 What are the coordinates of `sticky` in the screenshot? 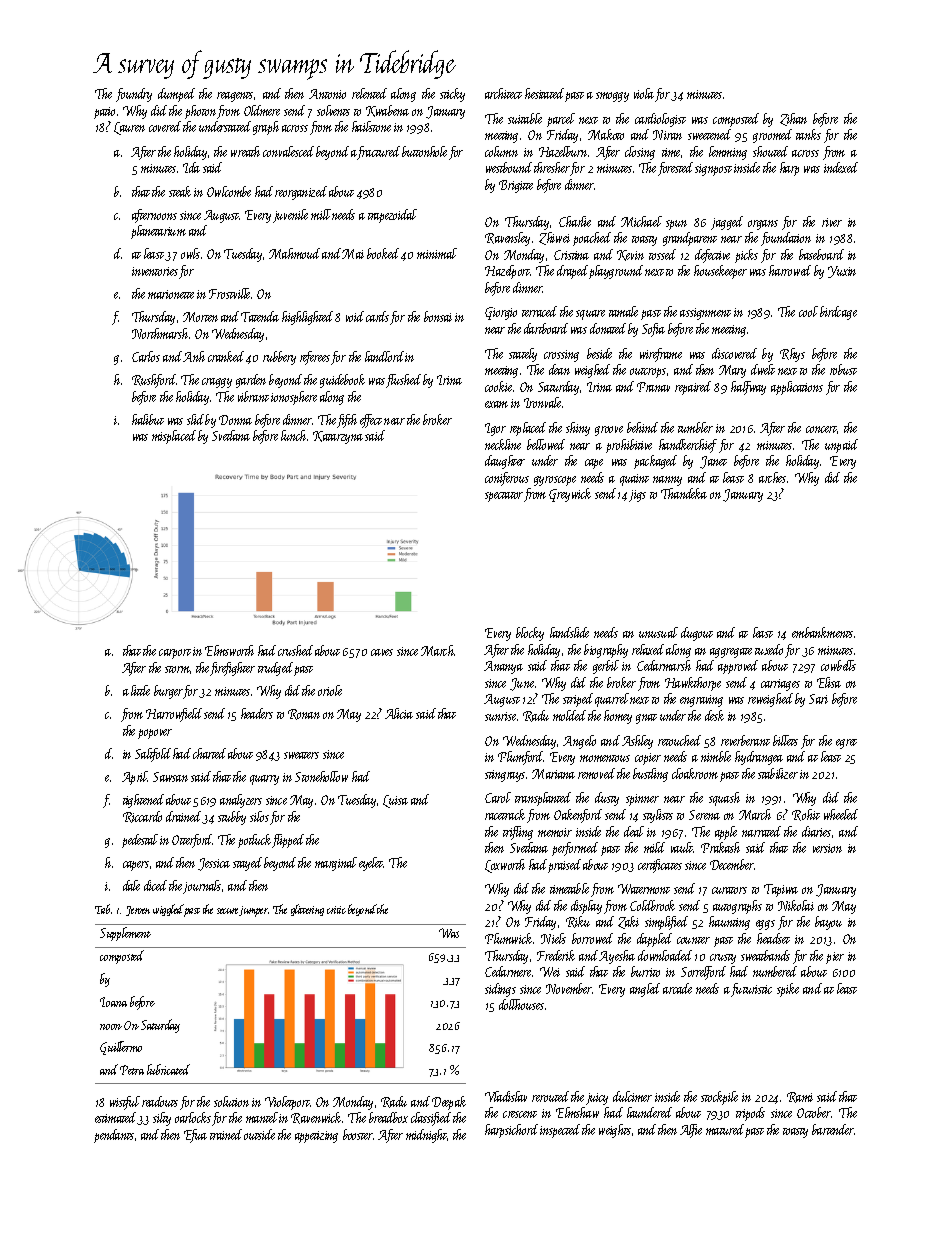 It's located at (452, 95).
